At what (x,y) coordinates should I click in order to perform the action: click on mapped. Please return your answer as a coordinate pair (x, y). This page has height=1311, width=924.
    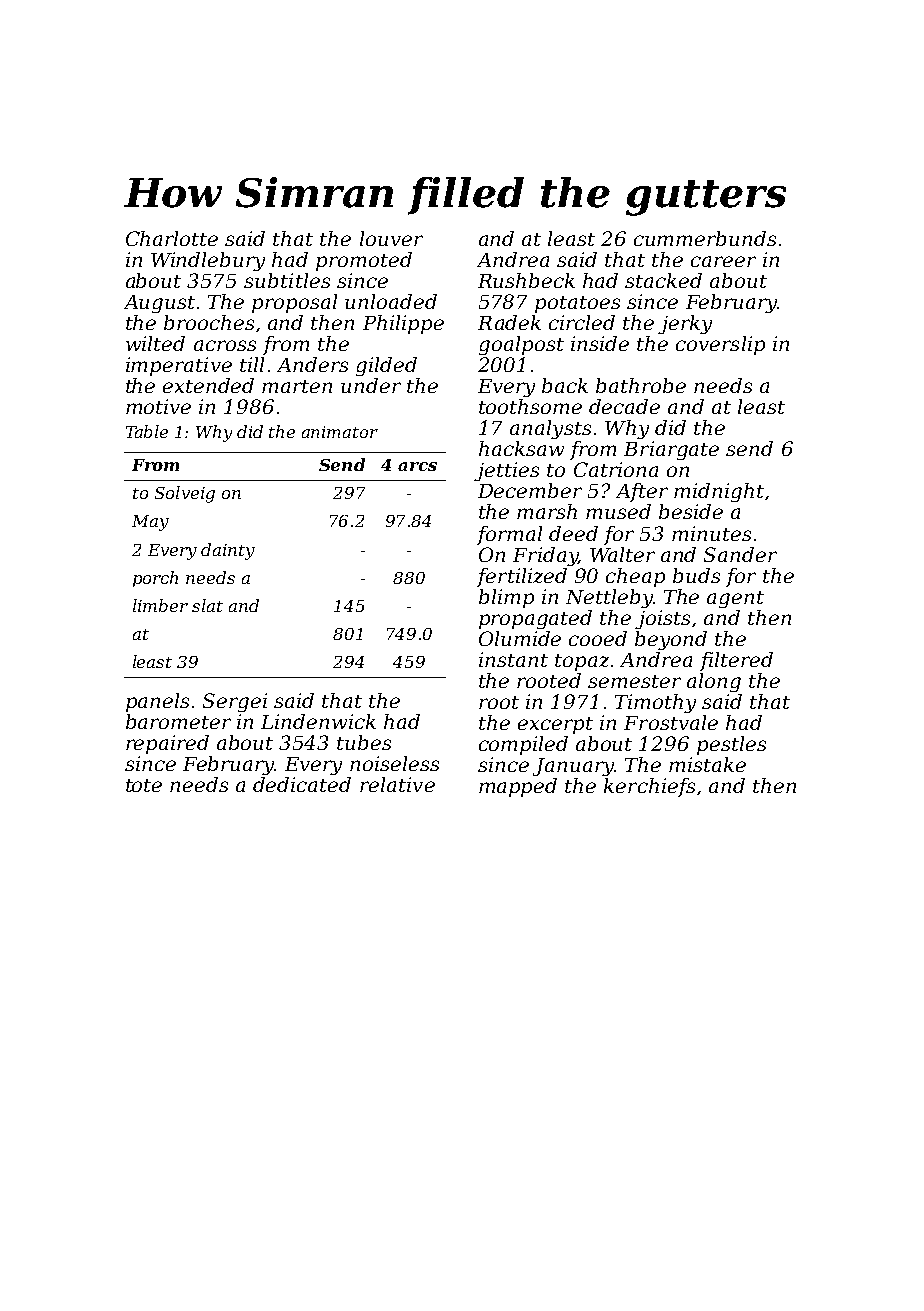
    Looking at the image, I should click on (518, 787).
